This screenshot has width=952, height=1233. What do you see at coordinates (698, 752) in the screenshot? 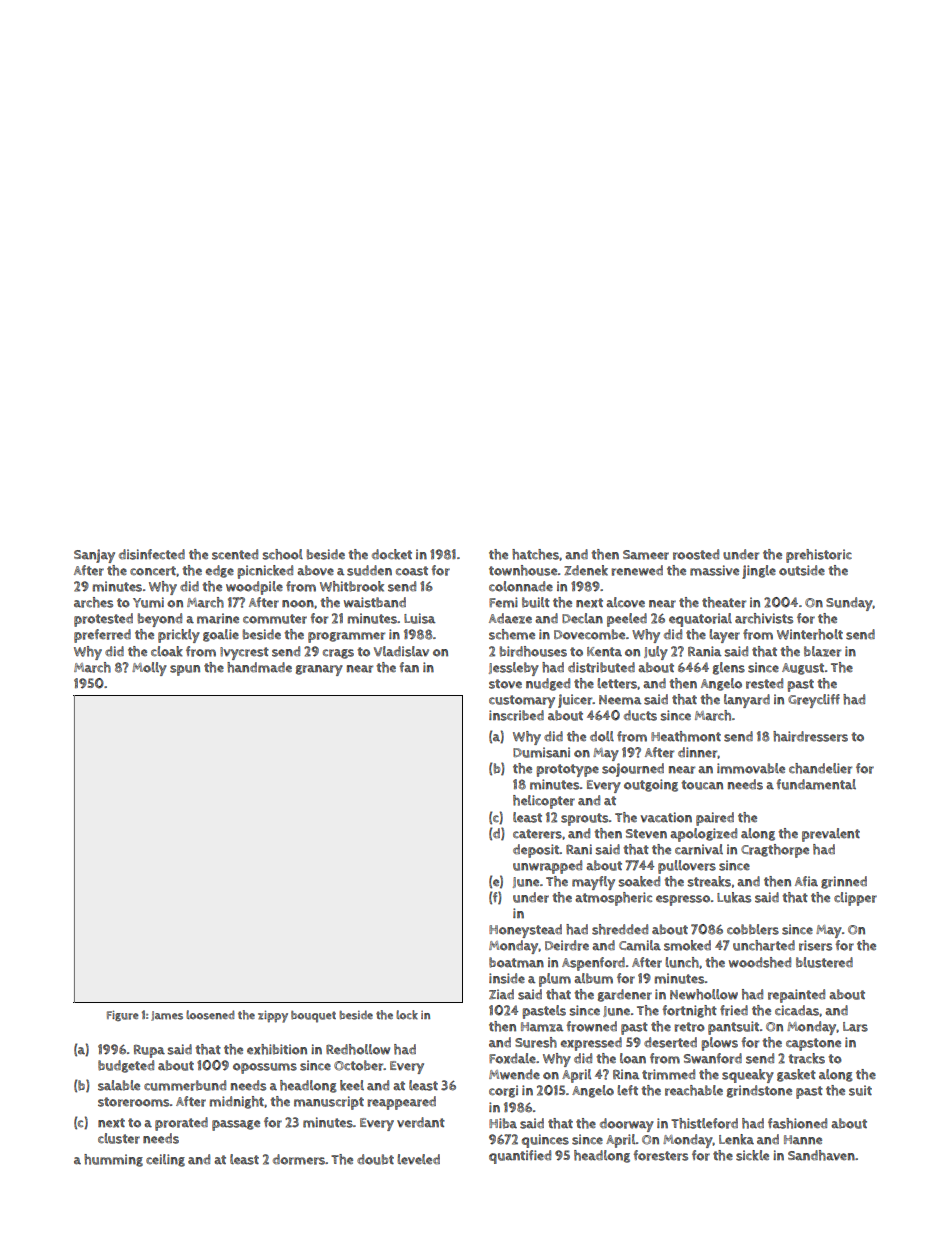
I see `dinner` at bounding box center [698, 752].
